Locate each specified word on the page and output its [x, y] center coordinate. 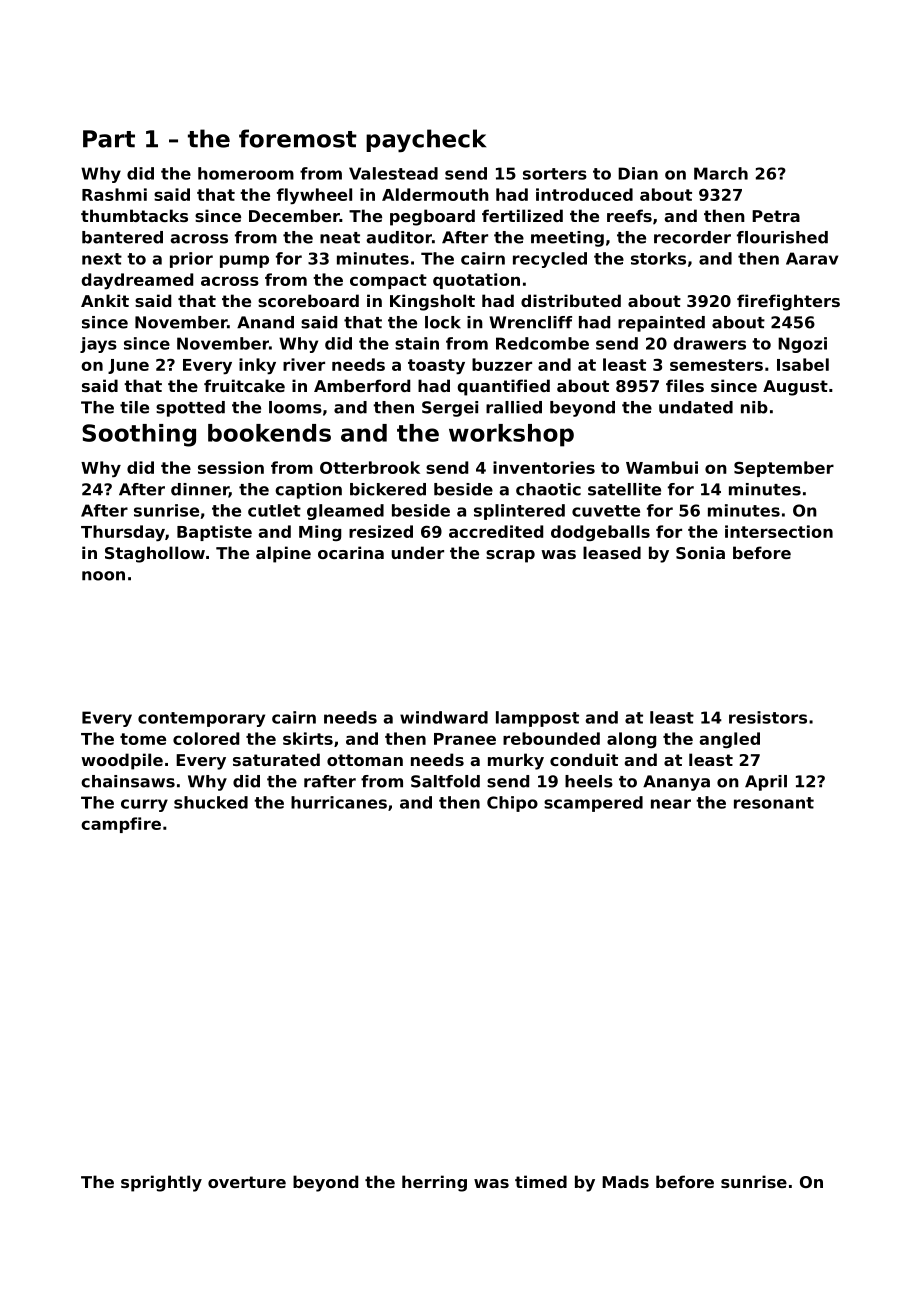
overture [247, 1182]
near [671, 804]
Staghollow [155, 554]
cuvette [606, 511]
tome [143, 739]
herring [434, 1183]
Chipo [512, 804]
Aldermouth [435, 194]
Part [109, 139]
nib [754, 407]
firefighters [788, 302]
